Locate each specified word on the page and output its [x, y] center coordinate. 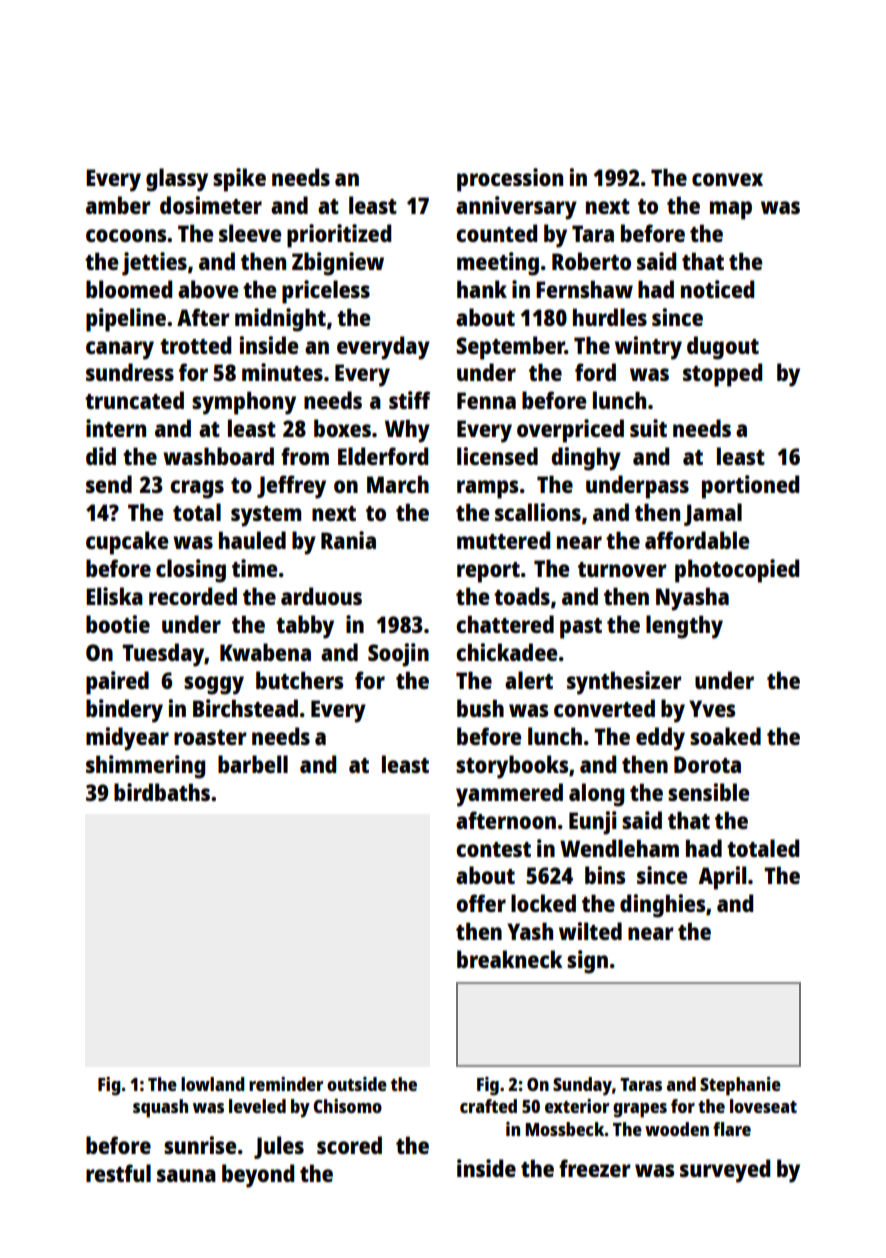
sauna [186, 1175]
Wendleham [619, 848]
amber [118, 205]
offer [481, 903]
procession [510, 180]
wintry [648, 348]
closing [191, 571]
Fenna [486, 400]
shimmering [145, 767]
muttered [503, 540]
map [731, 210]
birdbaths [162, 792]
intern [116, 428]
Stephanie [740, 1086]
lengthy [684, 627]
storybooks [512, 767]
